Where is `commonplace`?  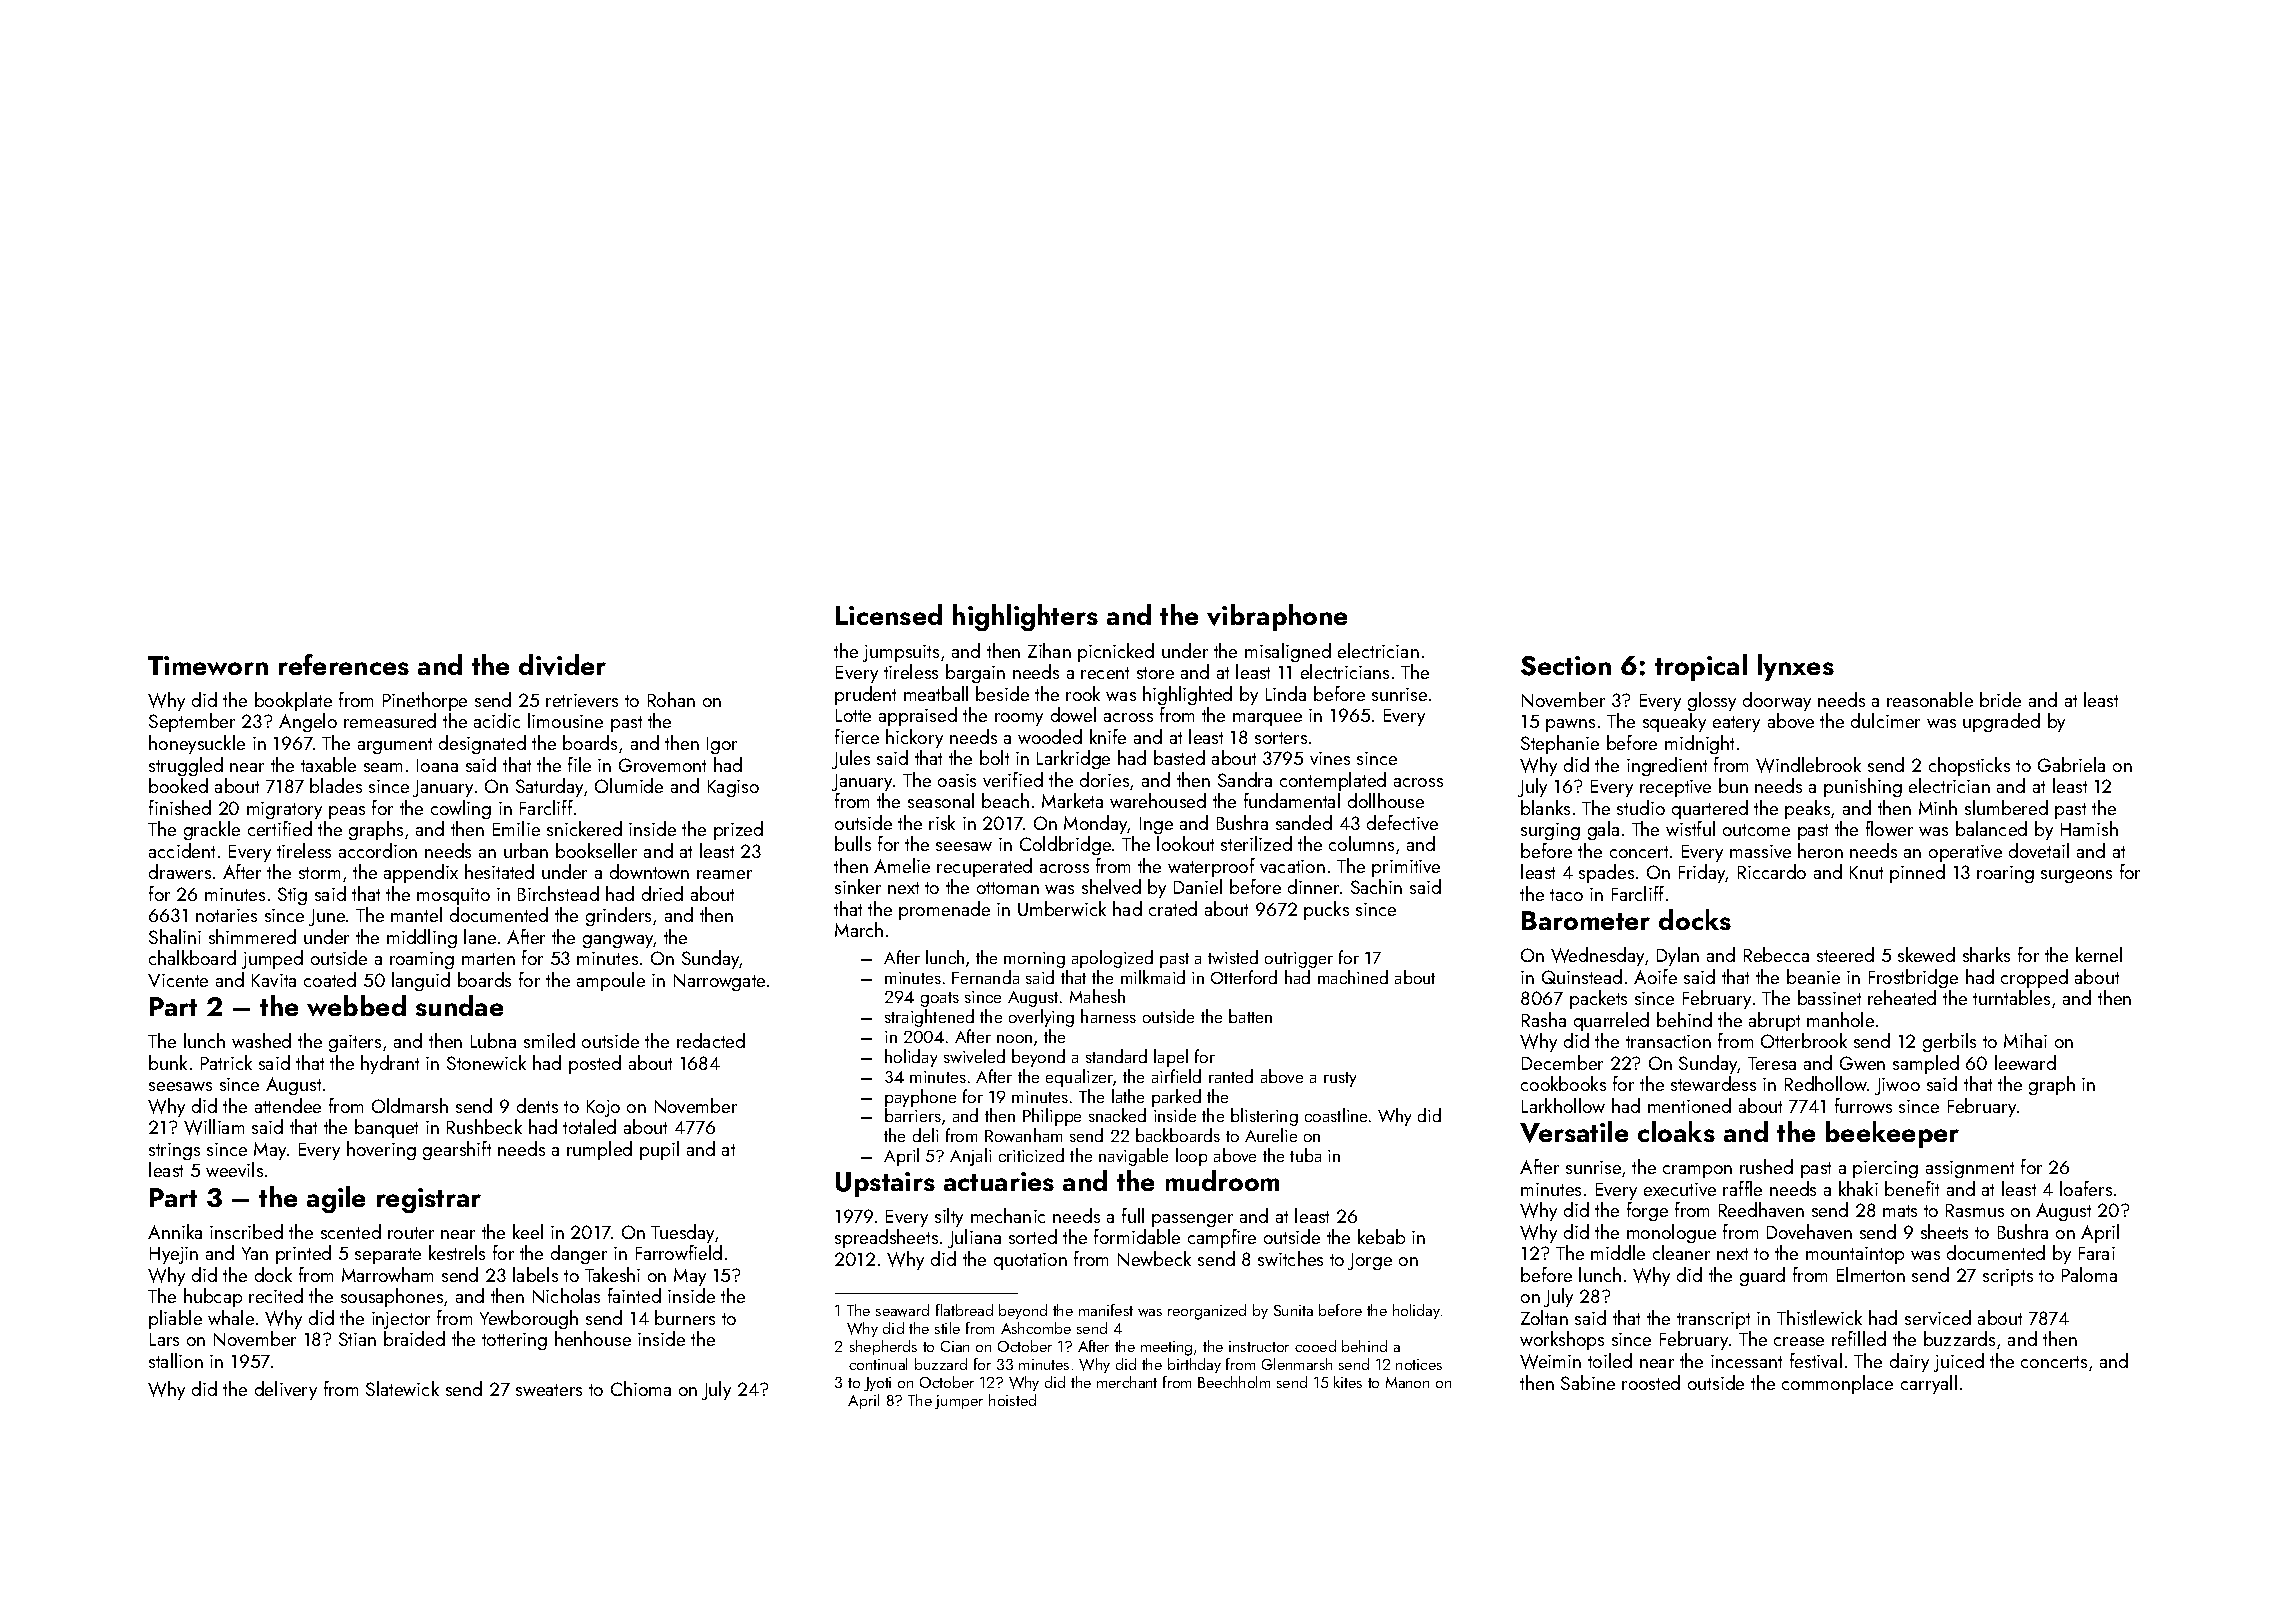 commonplace is located at coordinates (1837, 1384).
